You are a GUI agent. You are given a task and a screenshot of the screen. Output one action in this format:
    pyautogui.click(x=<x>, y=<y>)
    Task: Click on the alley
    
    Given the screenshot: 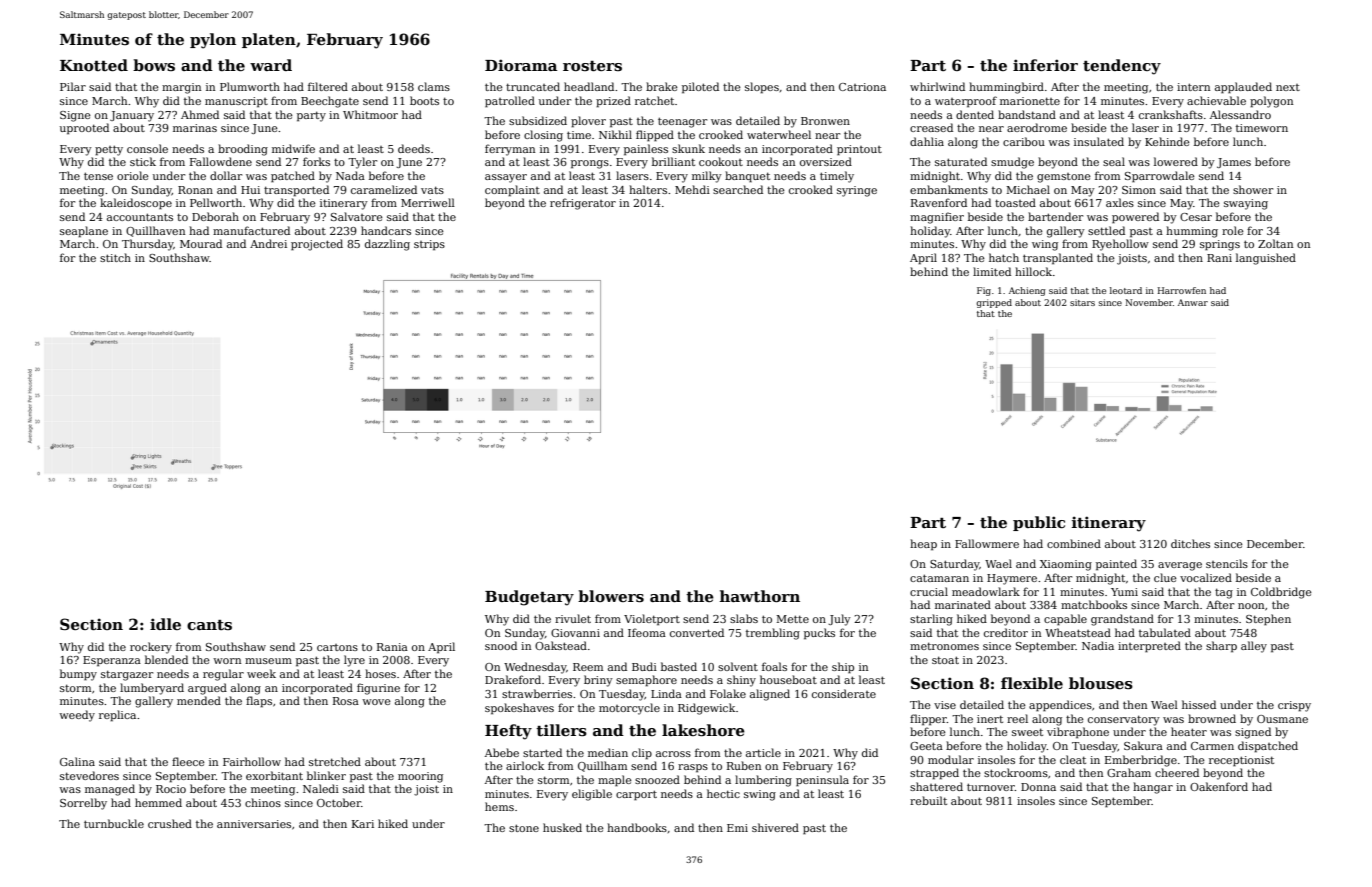 What is the action you would take?
    pyautogui.click(x=1254, y=647)
